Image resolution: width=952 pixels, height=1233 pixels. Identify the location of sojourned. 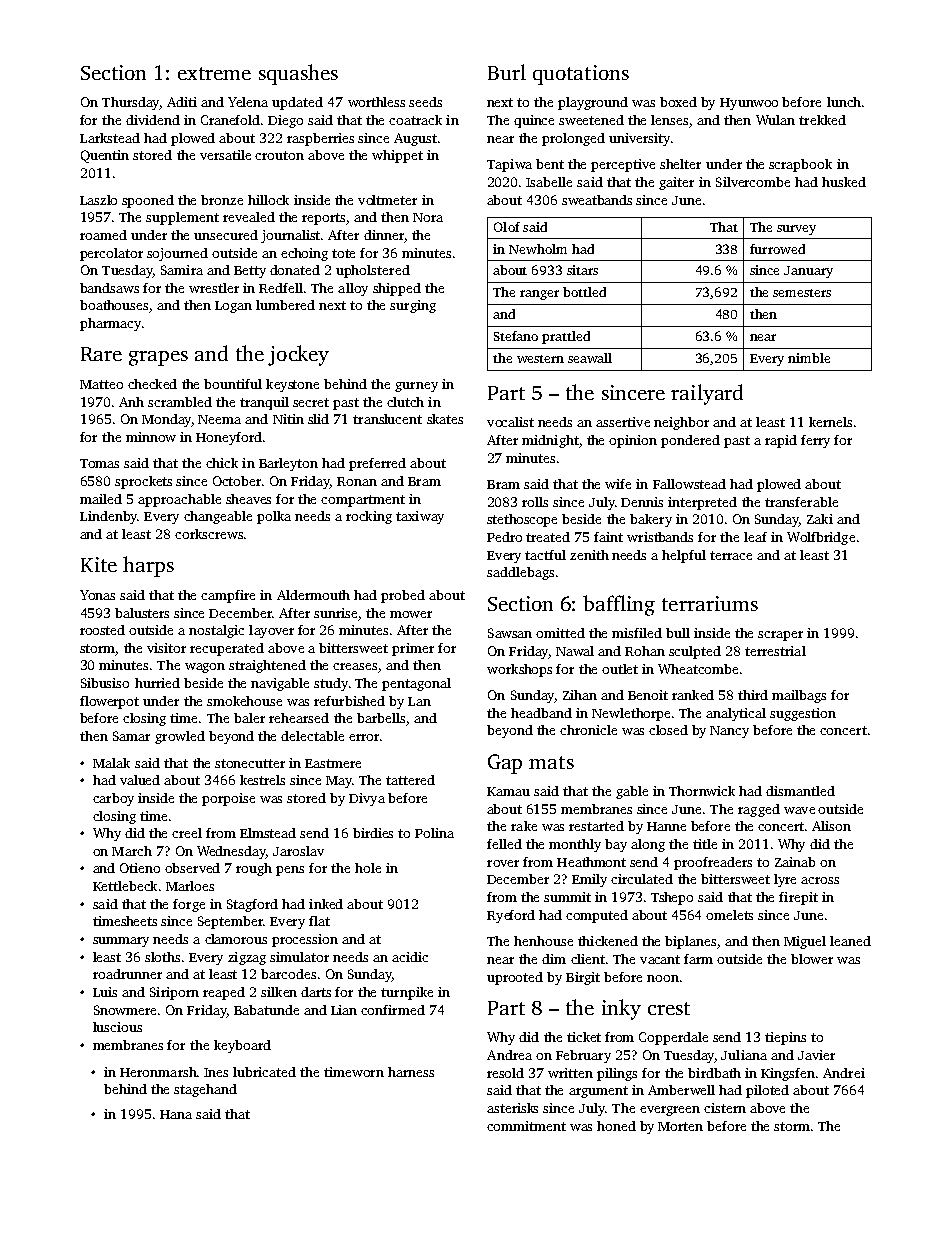
(177, 254).
